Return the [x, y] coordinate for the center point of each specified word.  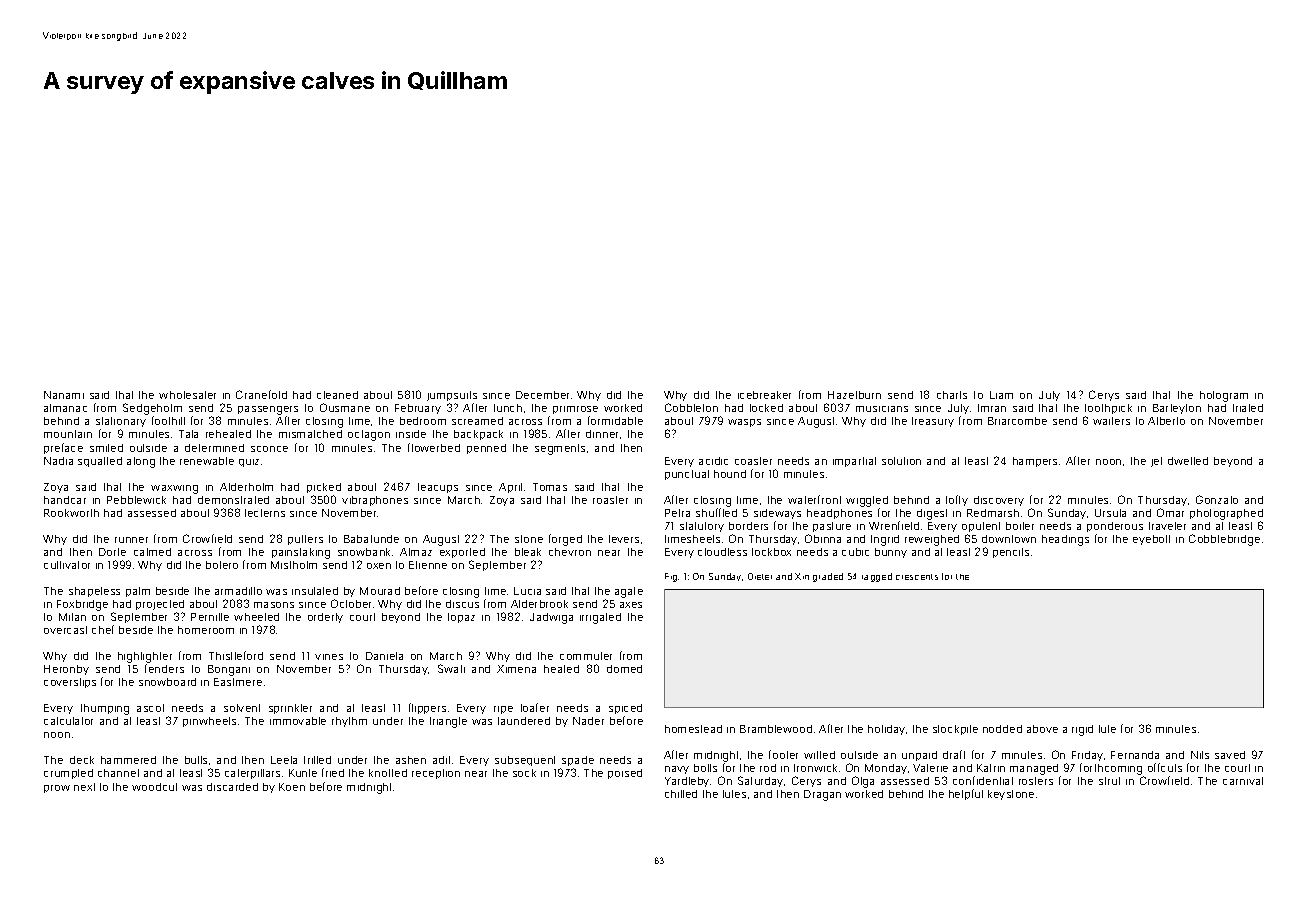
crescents [917, 577]
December [542, 395]
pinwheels [209, 722]
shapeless [94, 592]
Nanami [64, 395]
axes [631, 605]
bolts [705, 768]
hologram [1224, 396]
